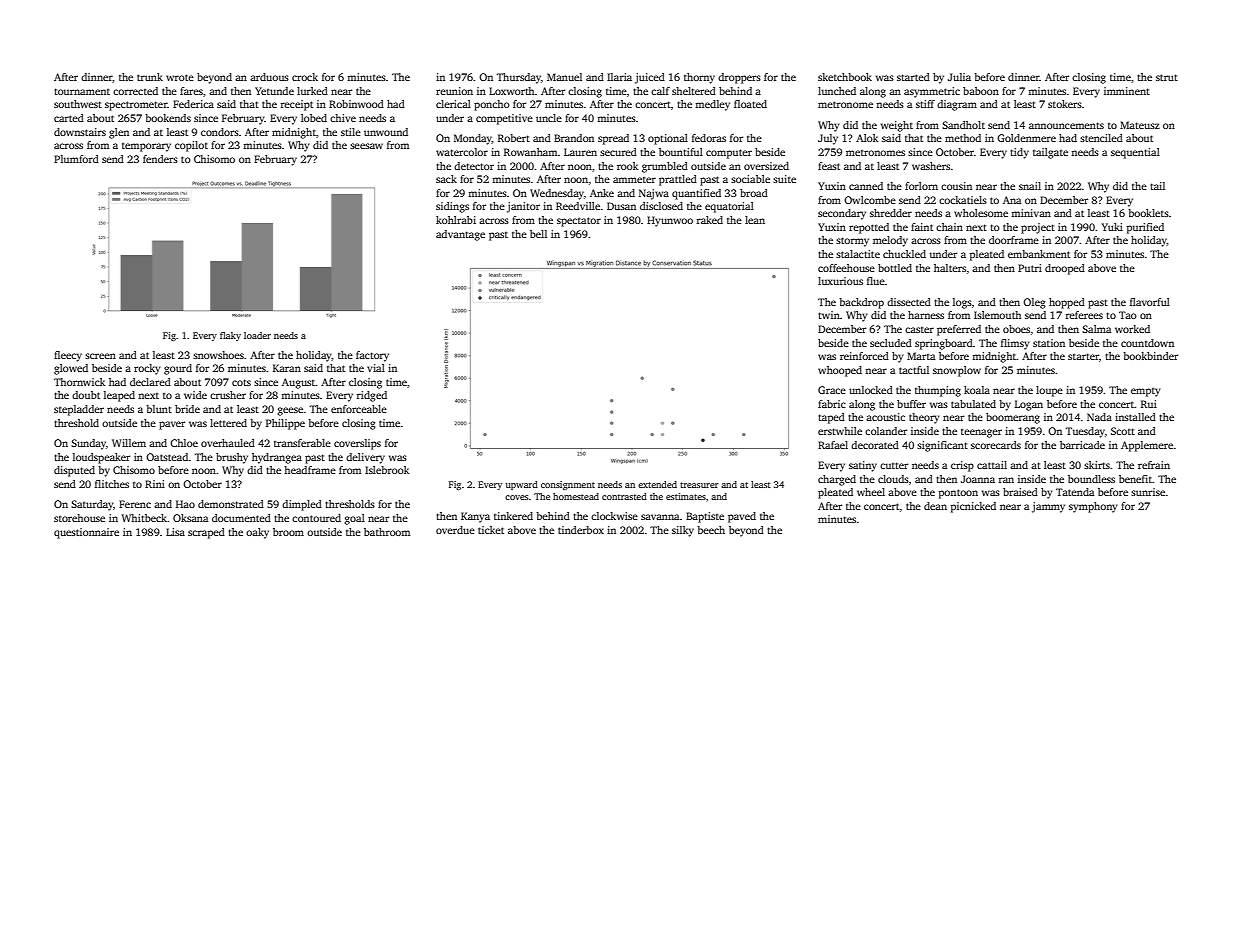  I want to click on headframe, so click(310, 470).
